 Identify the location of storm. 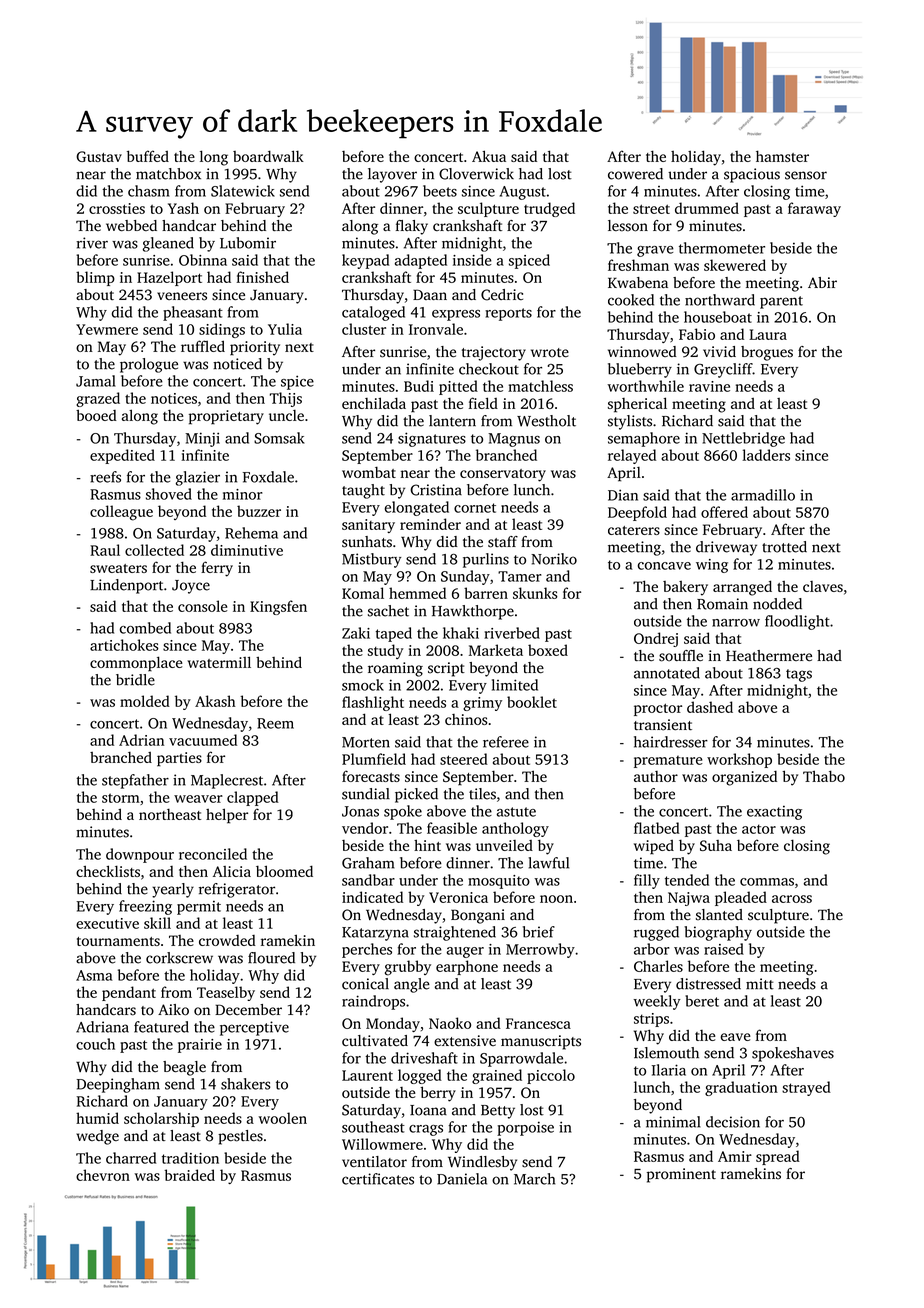
(121, 798).
